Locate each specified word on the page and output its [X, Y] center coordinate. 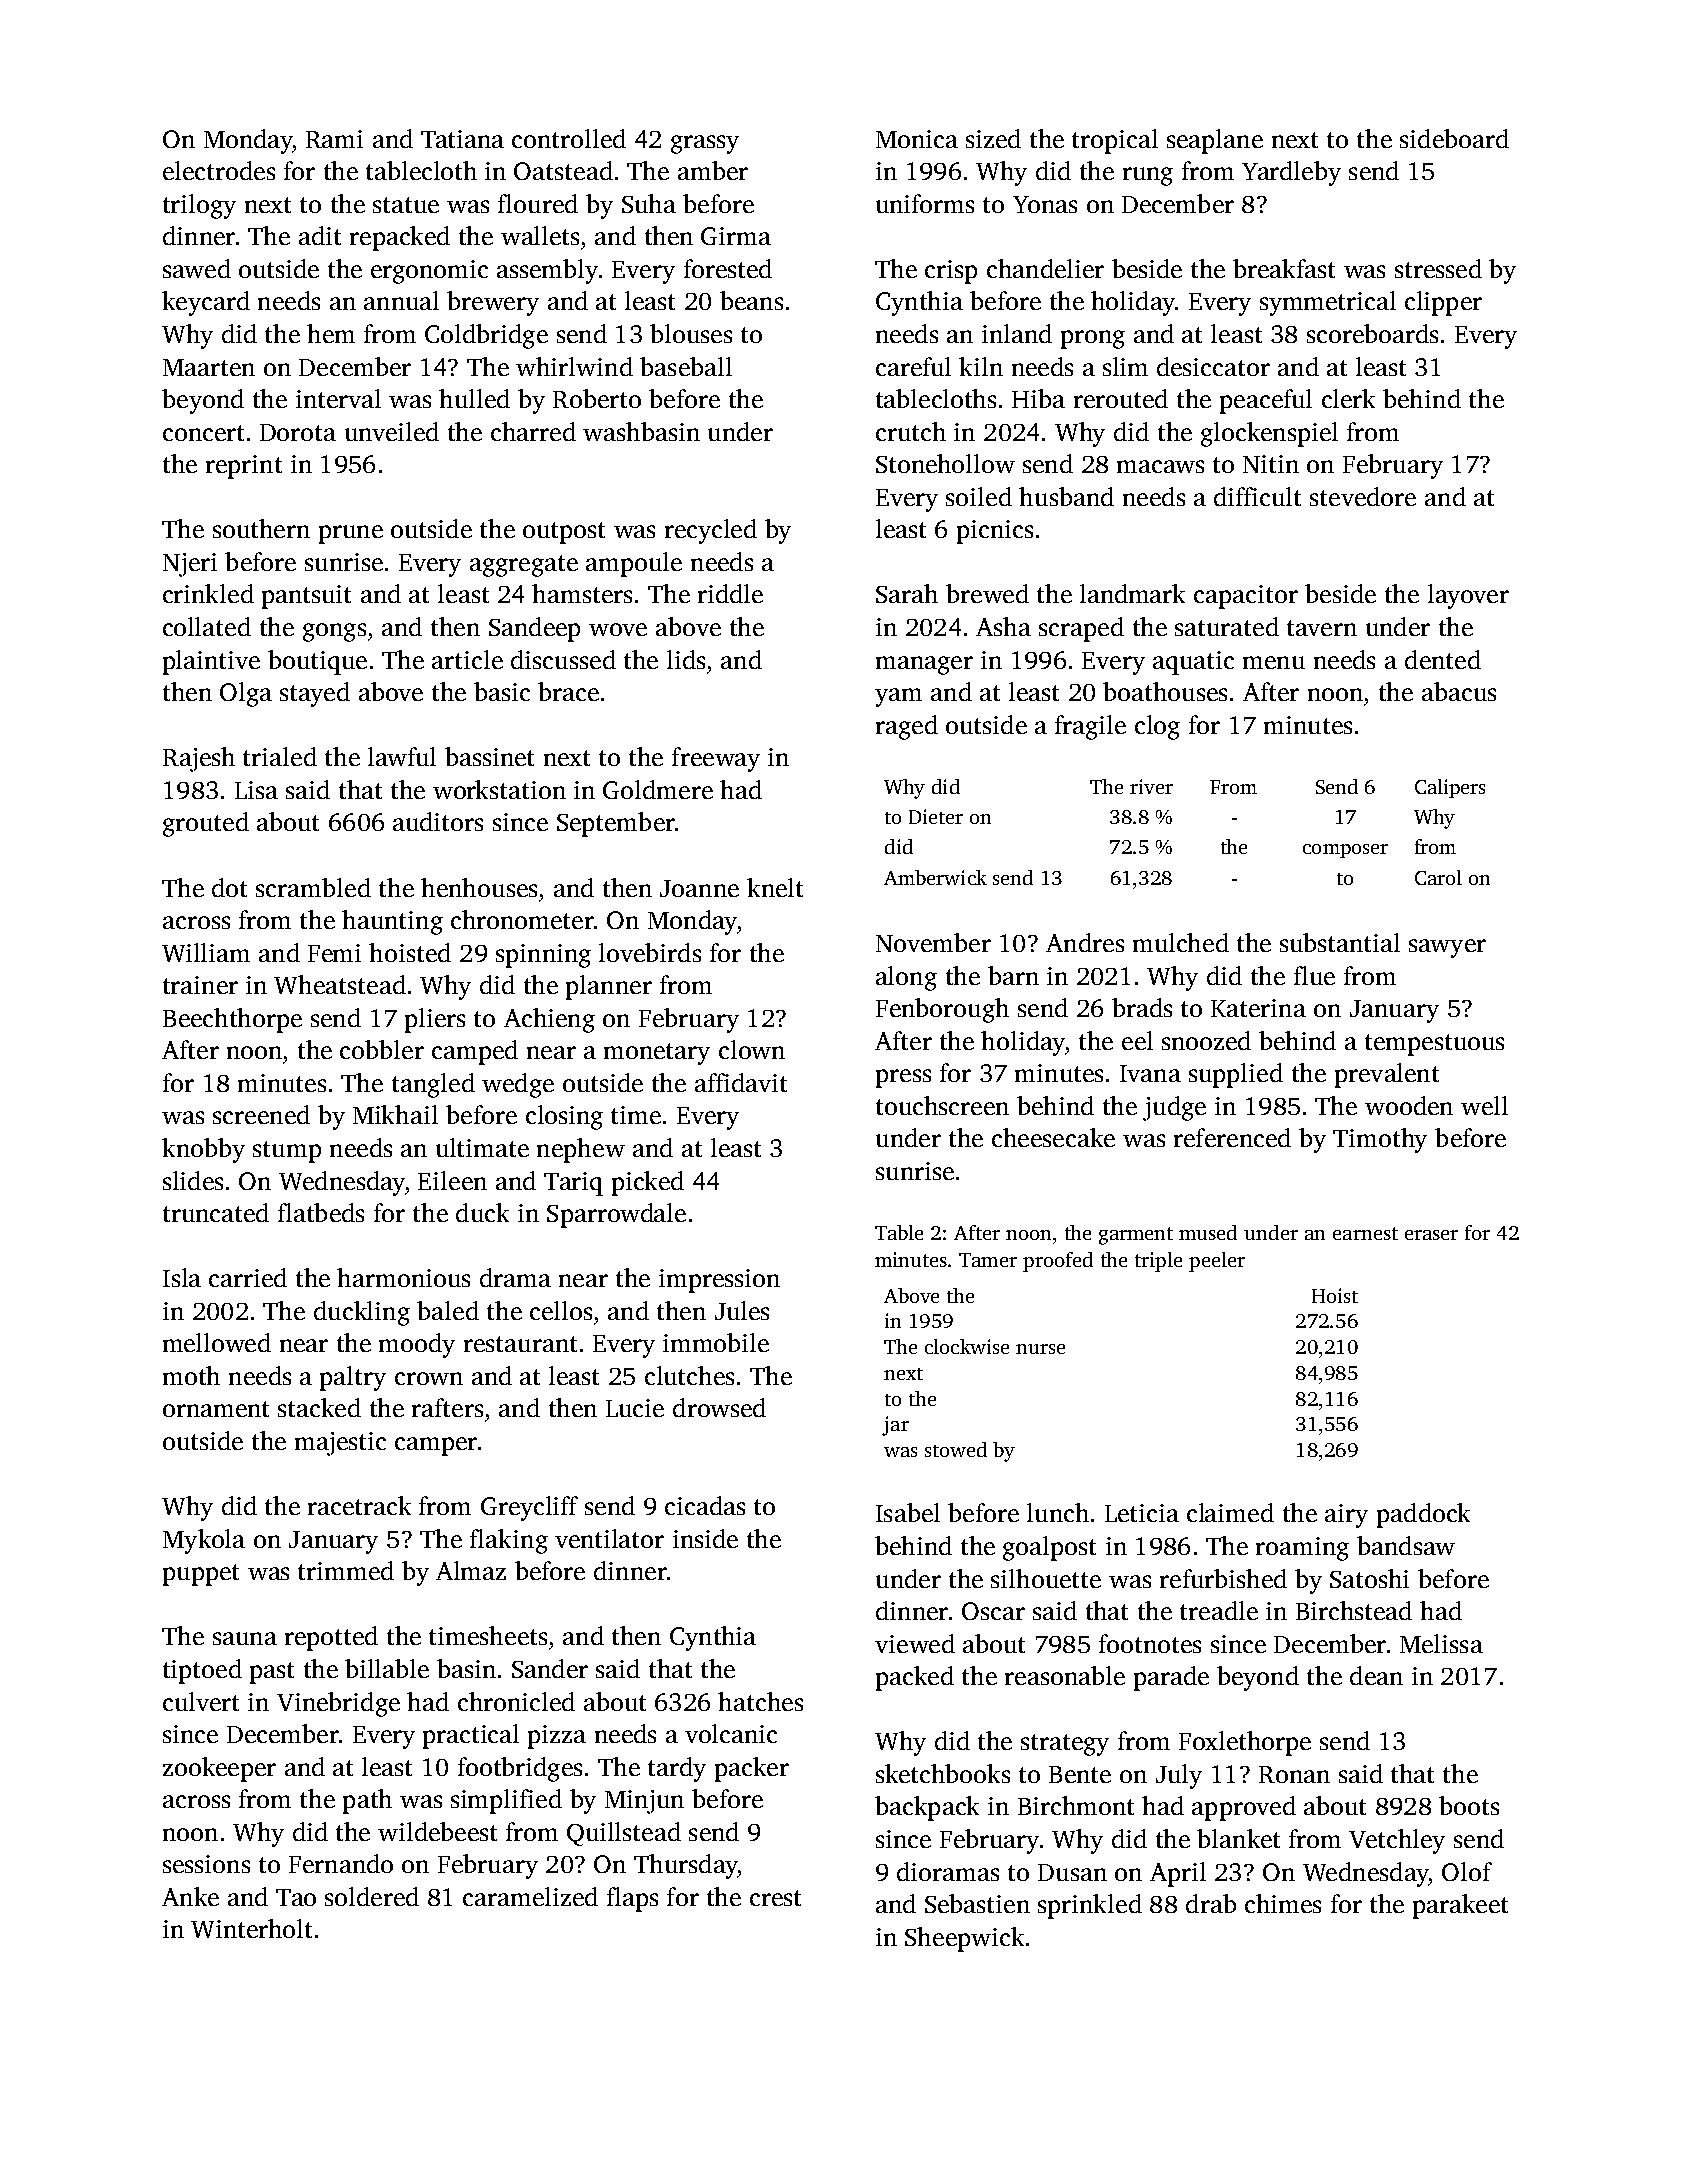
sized [993, 138]
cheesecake [1053, 1137]
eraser [1431, 1235]
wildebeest [437, 1831]
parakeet [1460, 1906]
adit [320, 235]
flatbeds [321, 1212]
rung [1148, 176]
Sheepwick [964, 1939]
